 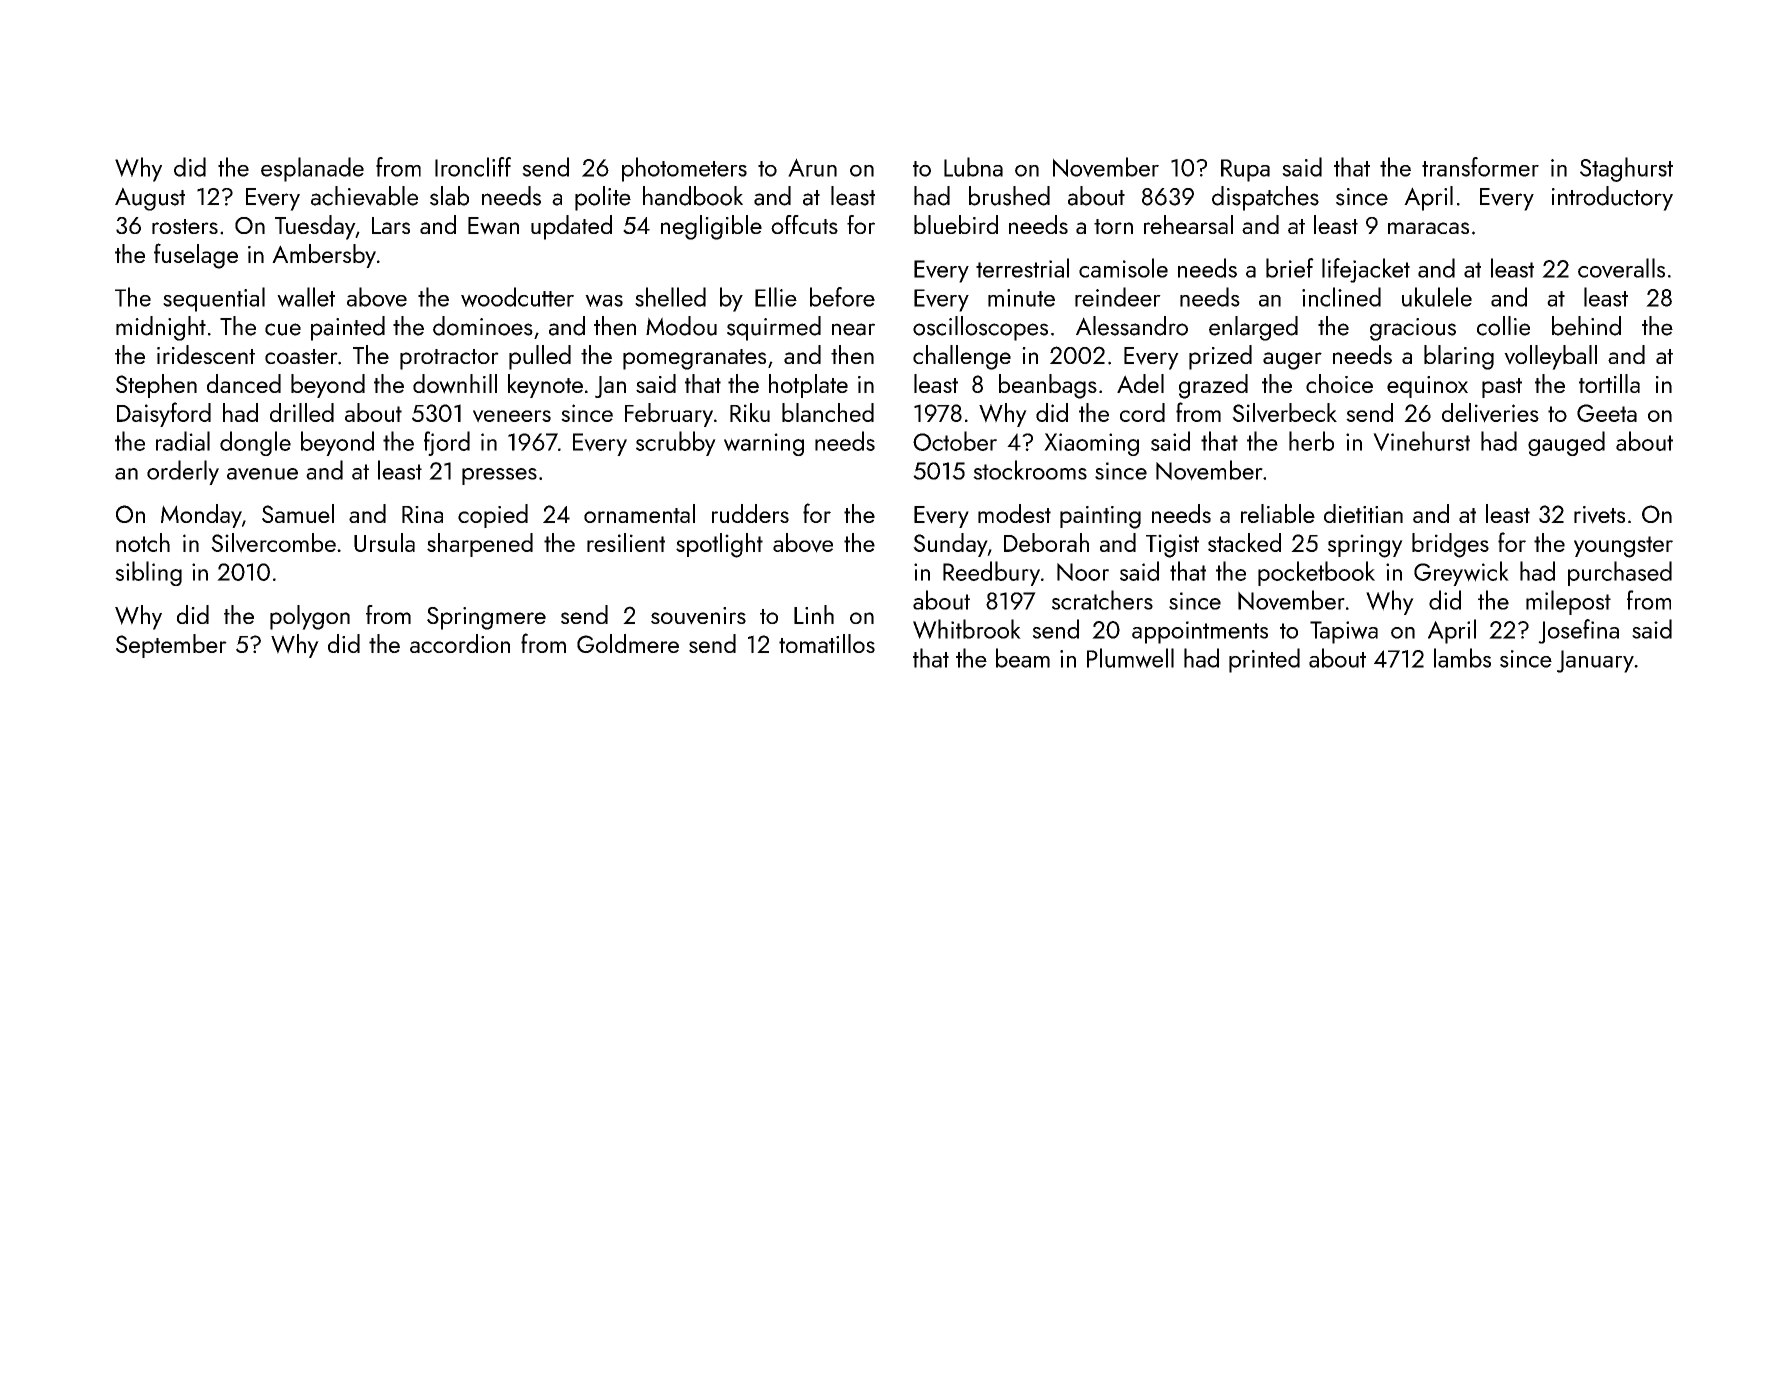 What do you see at coordinates (183, 472) in the document?
I see `orderly` at bounding box center [183, 472].
